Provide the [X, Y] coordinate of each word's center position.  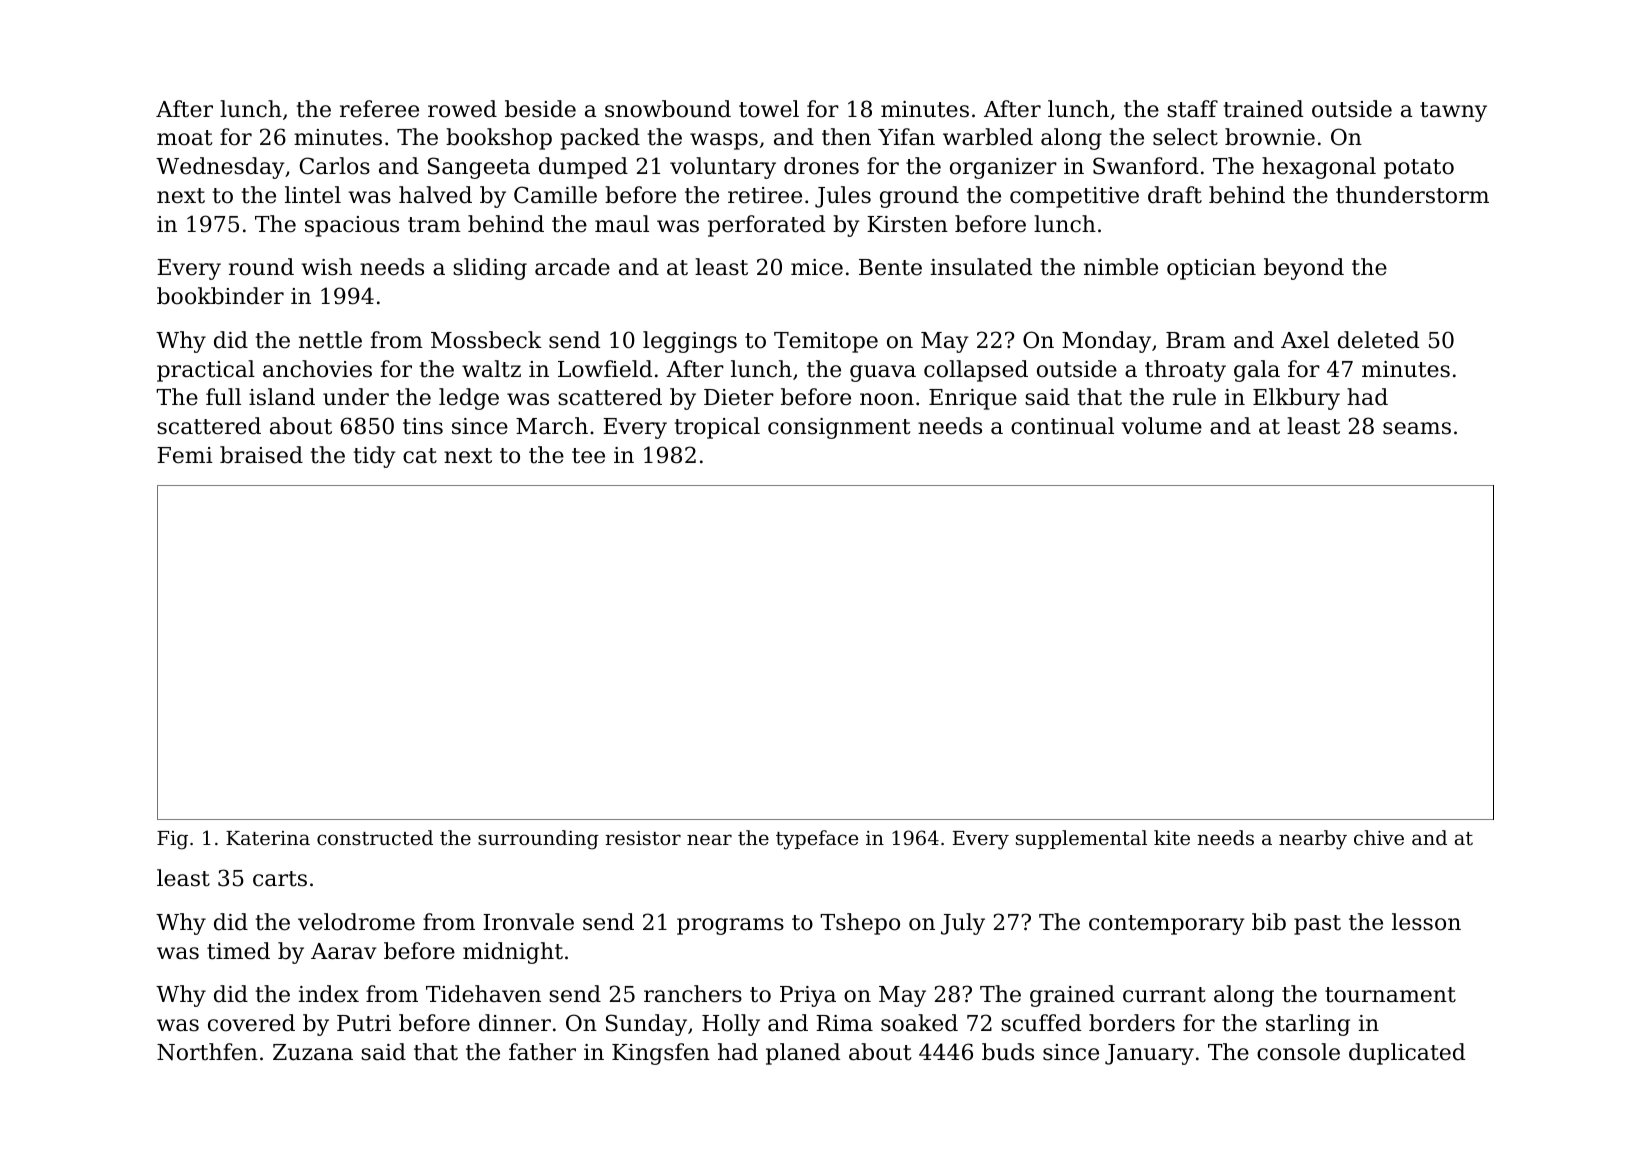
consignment [839, 428]
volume [1162, 426]
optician [1211, 269]
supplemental [1081, 839]
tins [423, 426]
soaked [919, 1023]
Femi [185, 455]
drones [821, 166]
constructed [375, 837]
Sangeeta [479, 168]
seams [1417, 428]
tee [588, 456]
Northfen [207, 1052]
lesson [1426, 922]
